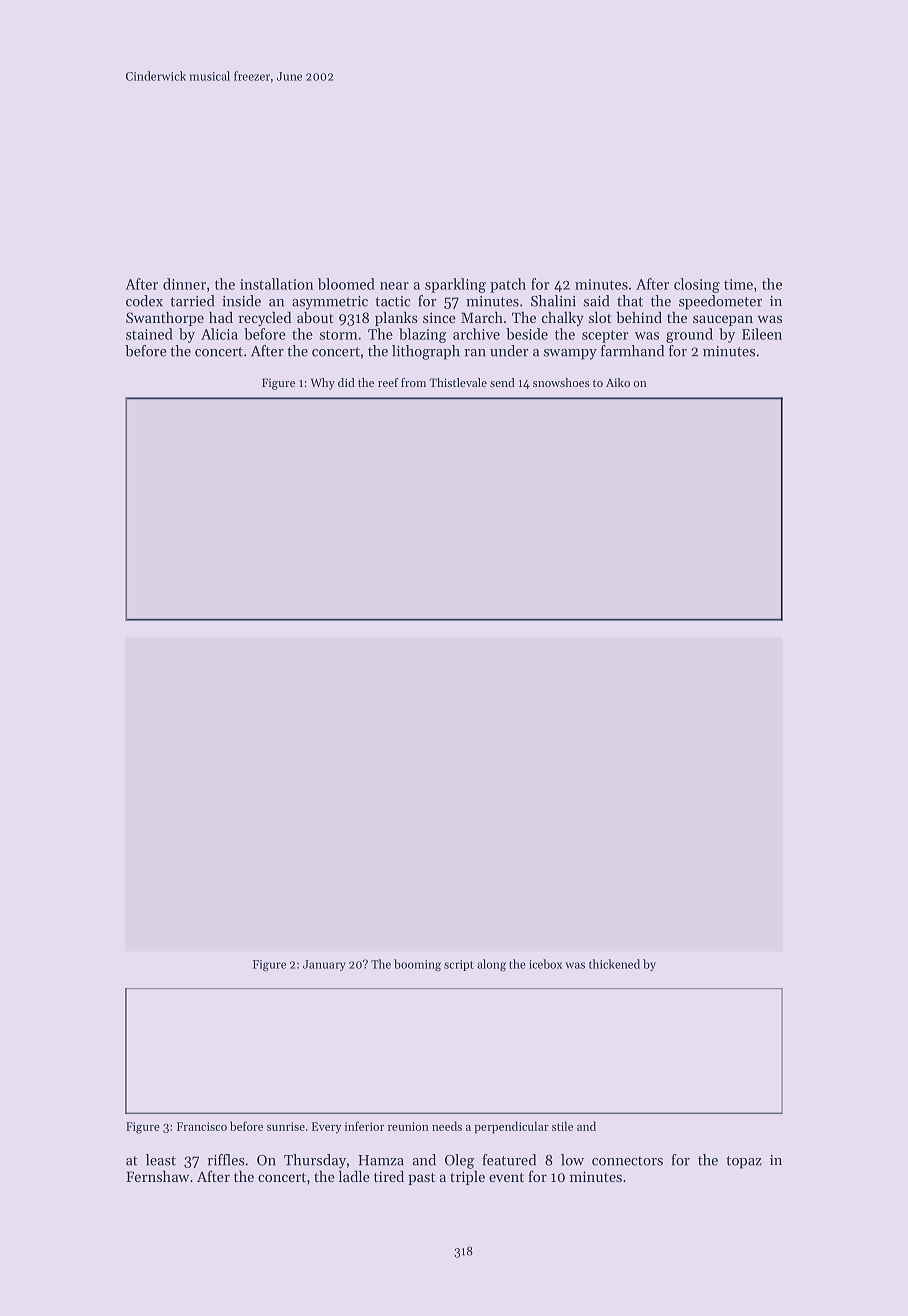 The image size is (908, 1316). I want to click on Aiko, so click(618, 382).
